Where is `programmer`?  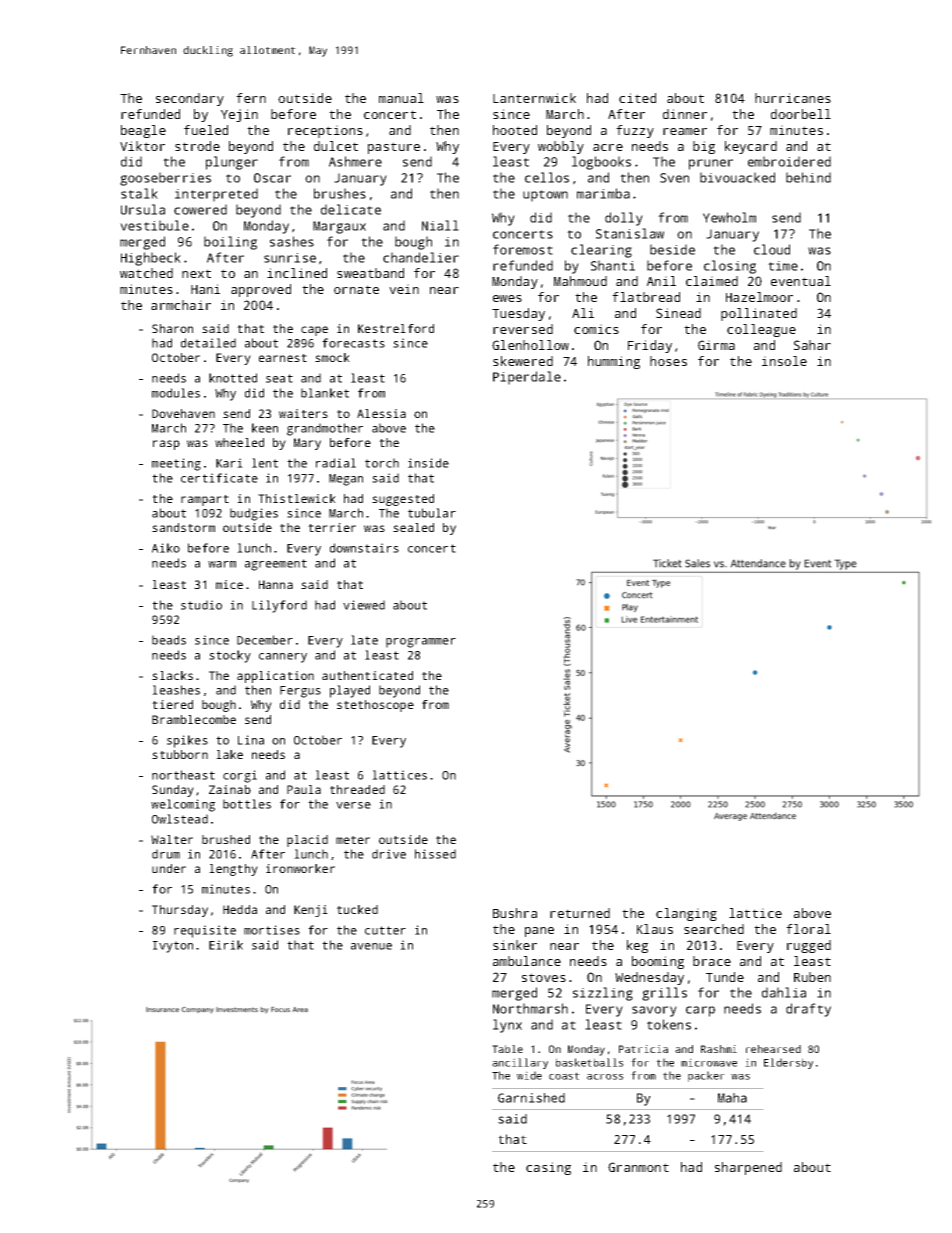
programmer is located at coordinates (421, 643).
